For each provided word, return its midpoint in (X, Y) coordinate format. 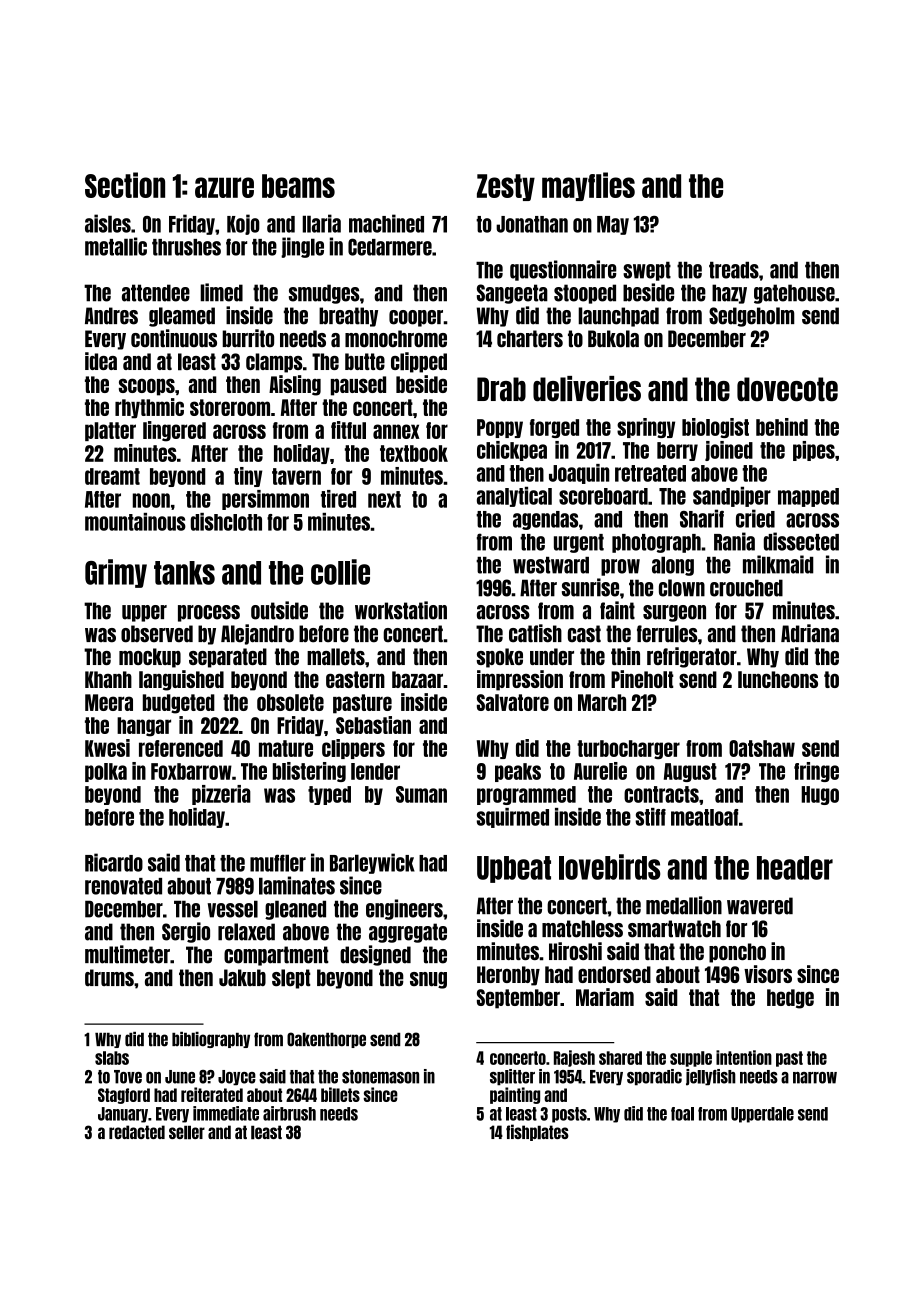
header (795, 868)
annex (396, 431)
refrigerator (692, 657)
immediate (226, 1113)
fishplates (537, 1132)
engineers (404, 909)
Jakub (242, 978)
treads (734, 270)
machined (386, 223)
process (209, 613)
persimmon (265, 500)
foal (682, 1114)
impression (520, 680)
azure (224, 187)
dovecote (787, 389)
